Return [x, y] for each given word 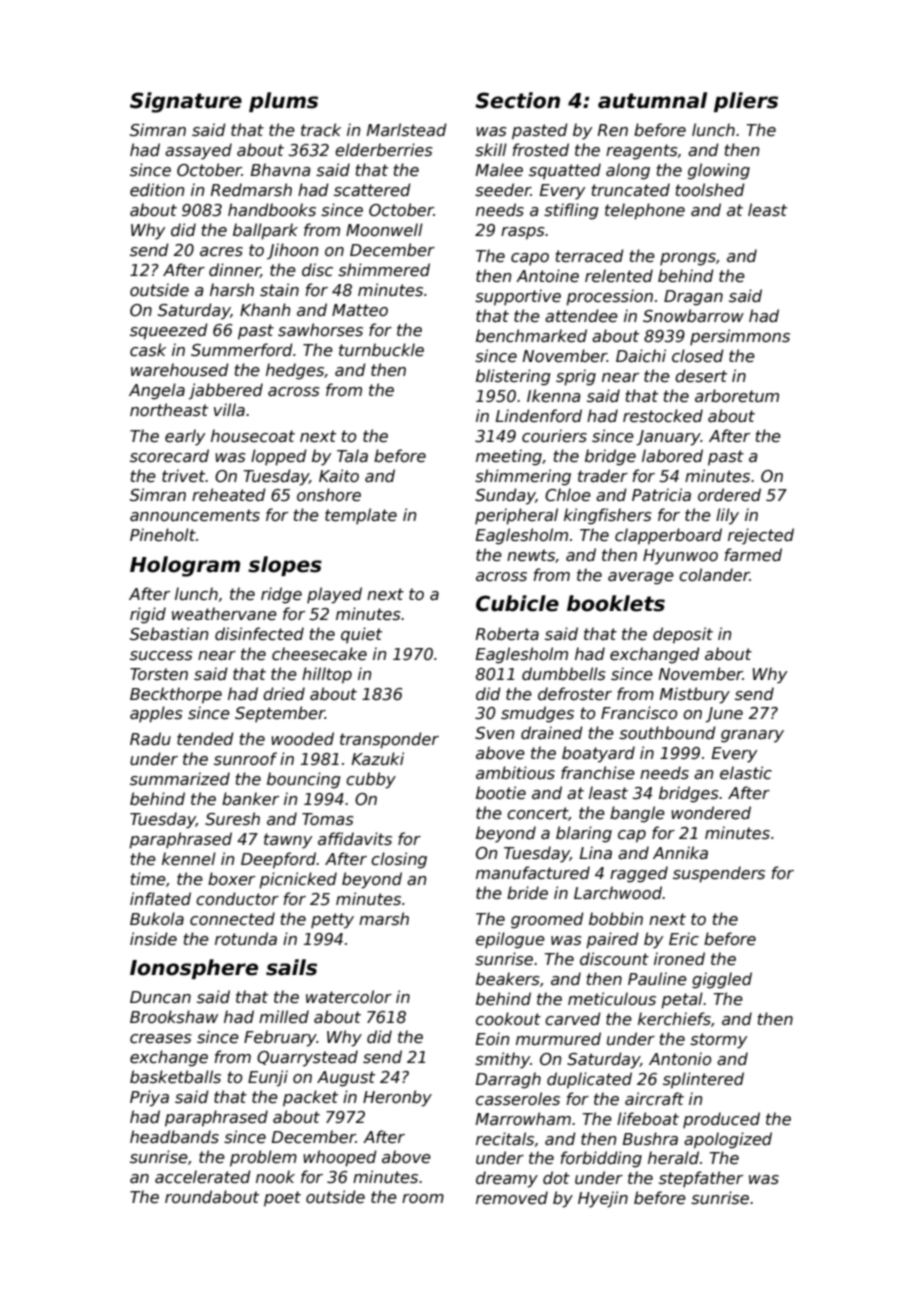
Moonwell [384, 229]
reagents [642, 152]
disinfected [259, 634]
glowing [719, 171]
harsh [232, 290]
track [321, 130]
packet [310, 1098]
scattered [372, 190]
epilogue [510, 940]
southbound [667, 733]
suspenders [719, 874]
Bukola [157, 918]
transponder [389, 740]
